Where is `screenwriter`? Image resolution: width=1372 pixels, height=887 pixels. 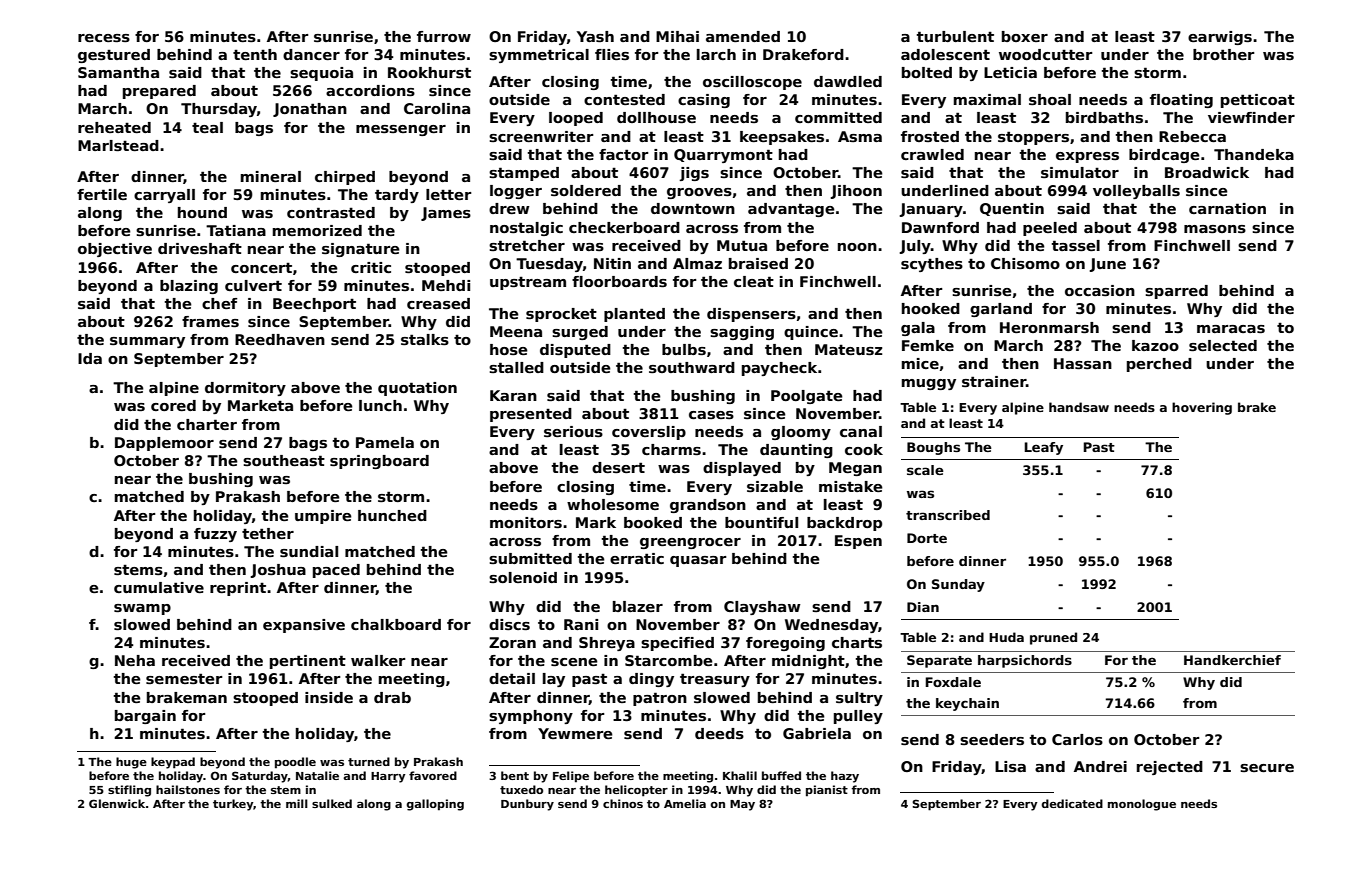
screenwriter is located at coordinates (541, 136).
